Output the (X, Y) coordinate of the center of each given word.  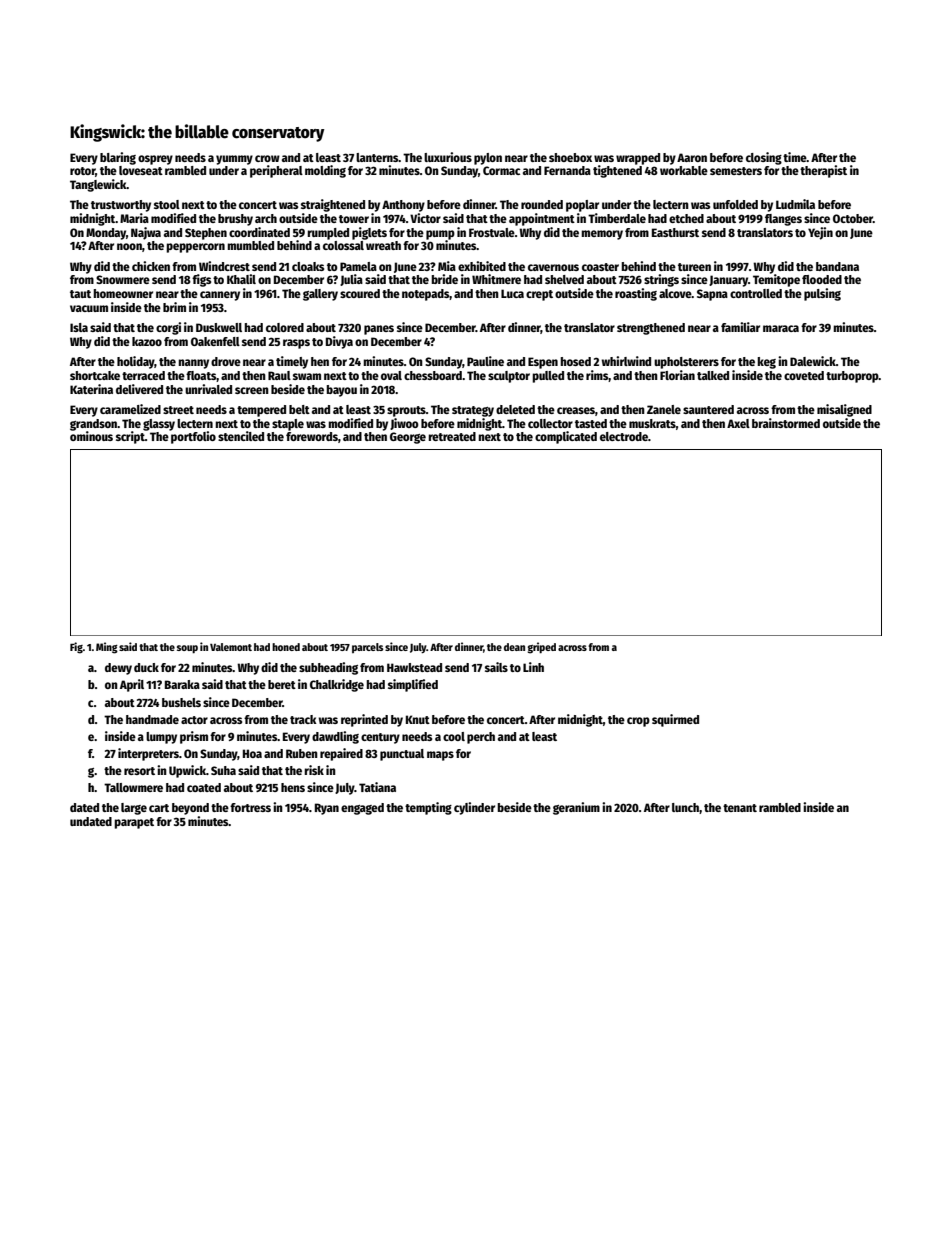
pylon (488, 159)
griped (542, 648)
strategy (473, 411)
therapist (823, 171)
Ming (107, 648)
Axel (738, 423)
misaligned (844, 410)
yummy (234, 160)
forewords (312, 436)
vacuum (89, 308)
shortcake (95, 375)
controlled (756, 293)
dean (514, 647)
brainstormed (786, 423)
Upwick (187, 771)
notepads (425, 295)
